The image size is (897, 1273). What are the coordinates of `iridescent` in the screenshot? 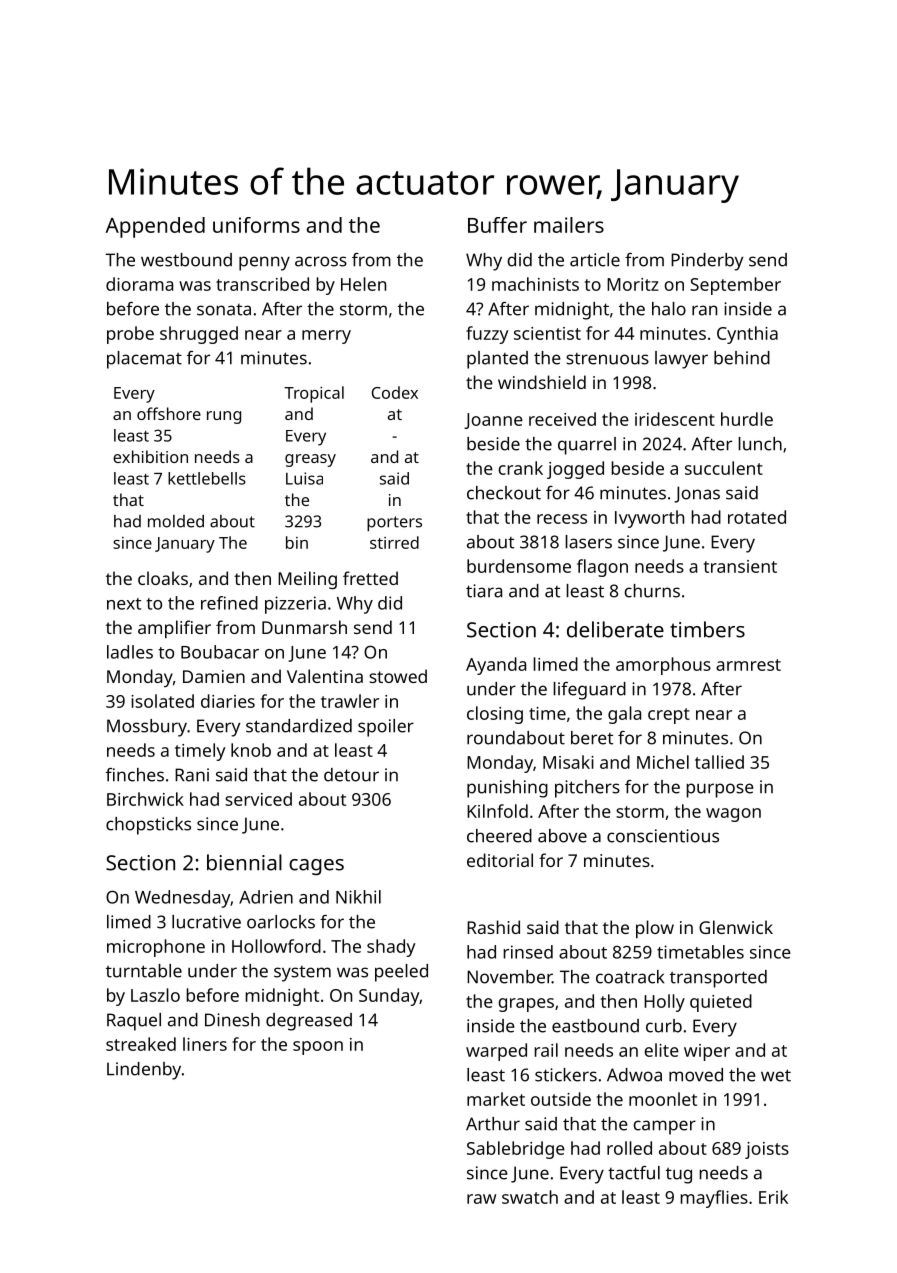 It's located at (675, 419).
